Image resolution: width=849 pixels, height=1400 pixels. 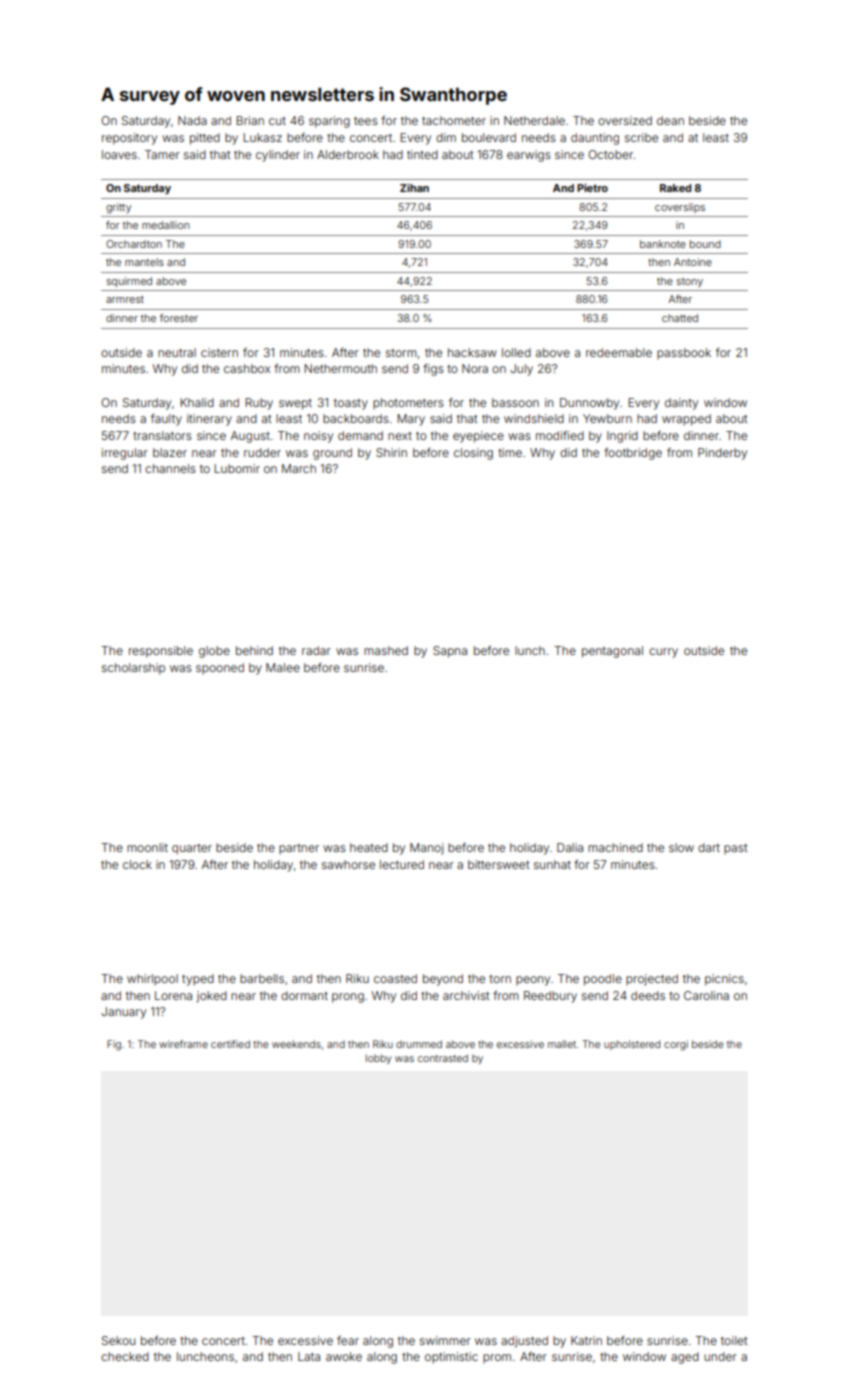 What do you see at coordinates (278, 156) in the screenshot?
I see `cylinder` at bounding box center [278, 156].
